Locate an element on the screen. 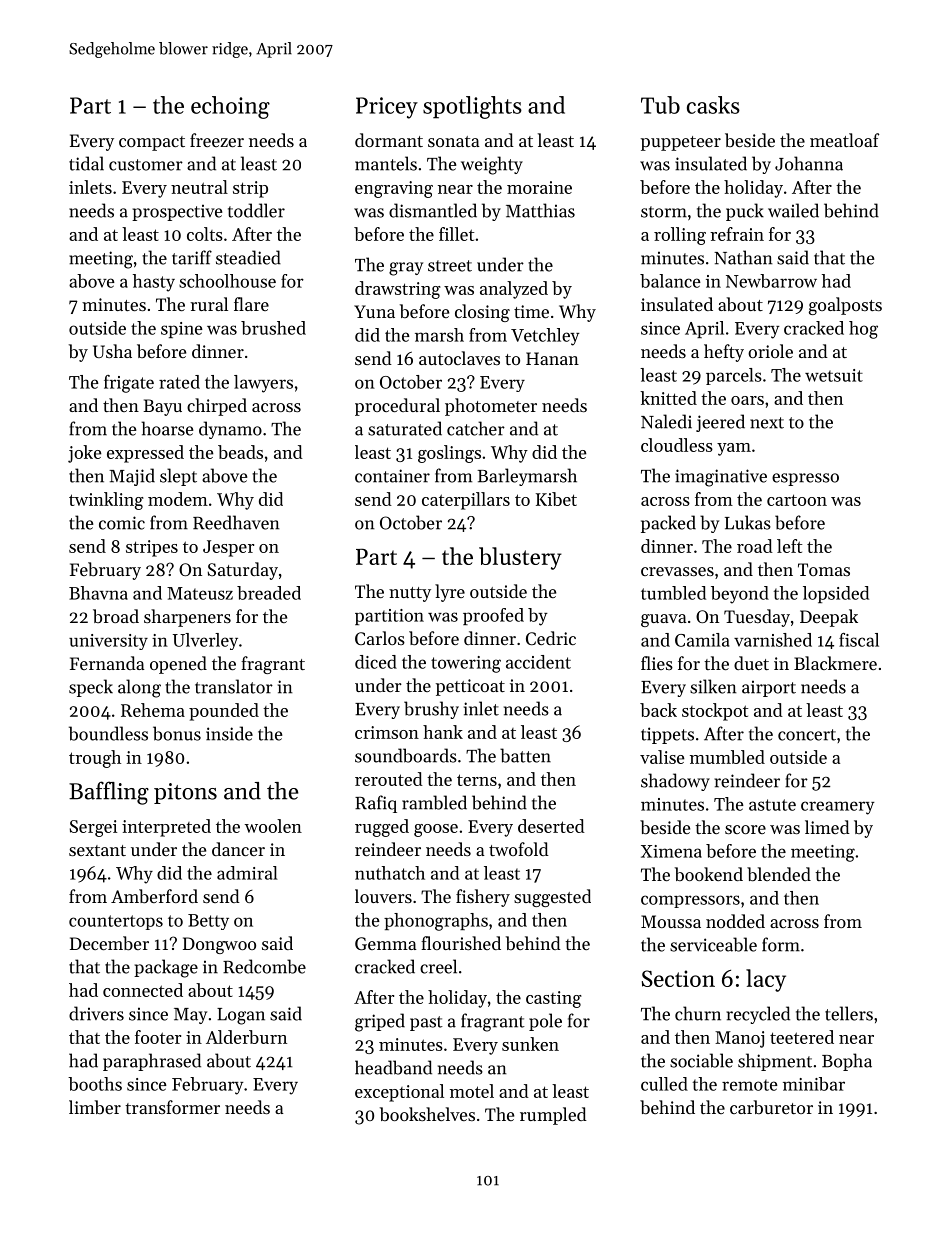  dismantled is located at coordinates (433, 210).
